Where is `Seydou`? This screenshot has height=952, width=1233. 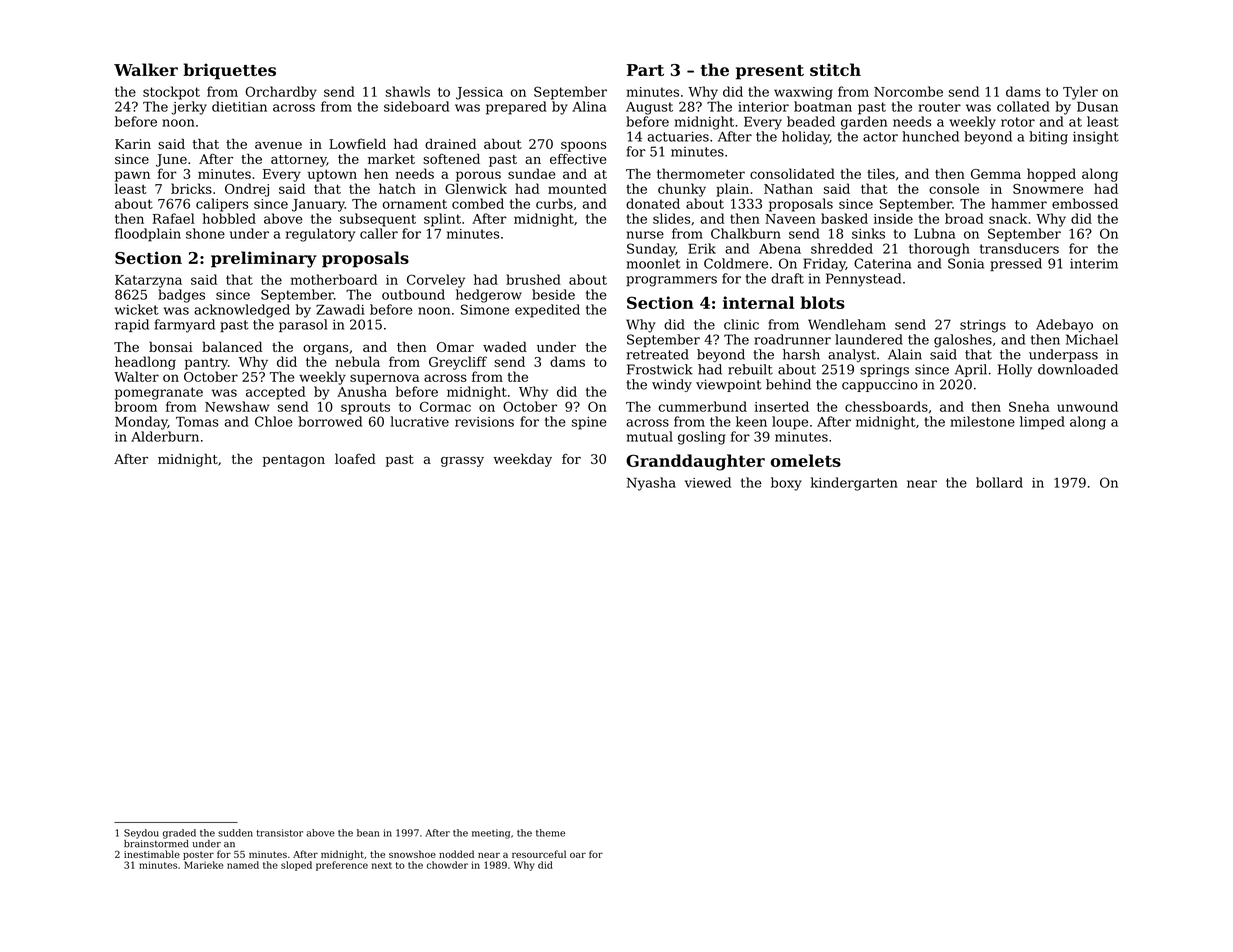 Seydou is located at coordinates (141, 834).
